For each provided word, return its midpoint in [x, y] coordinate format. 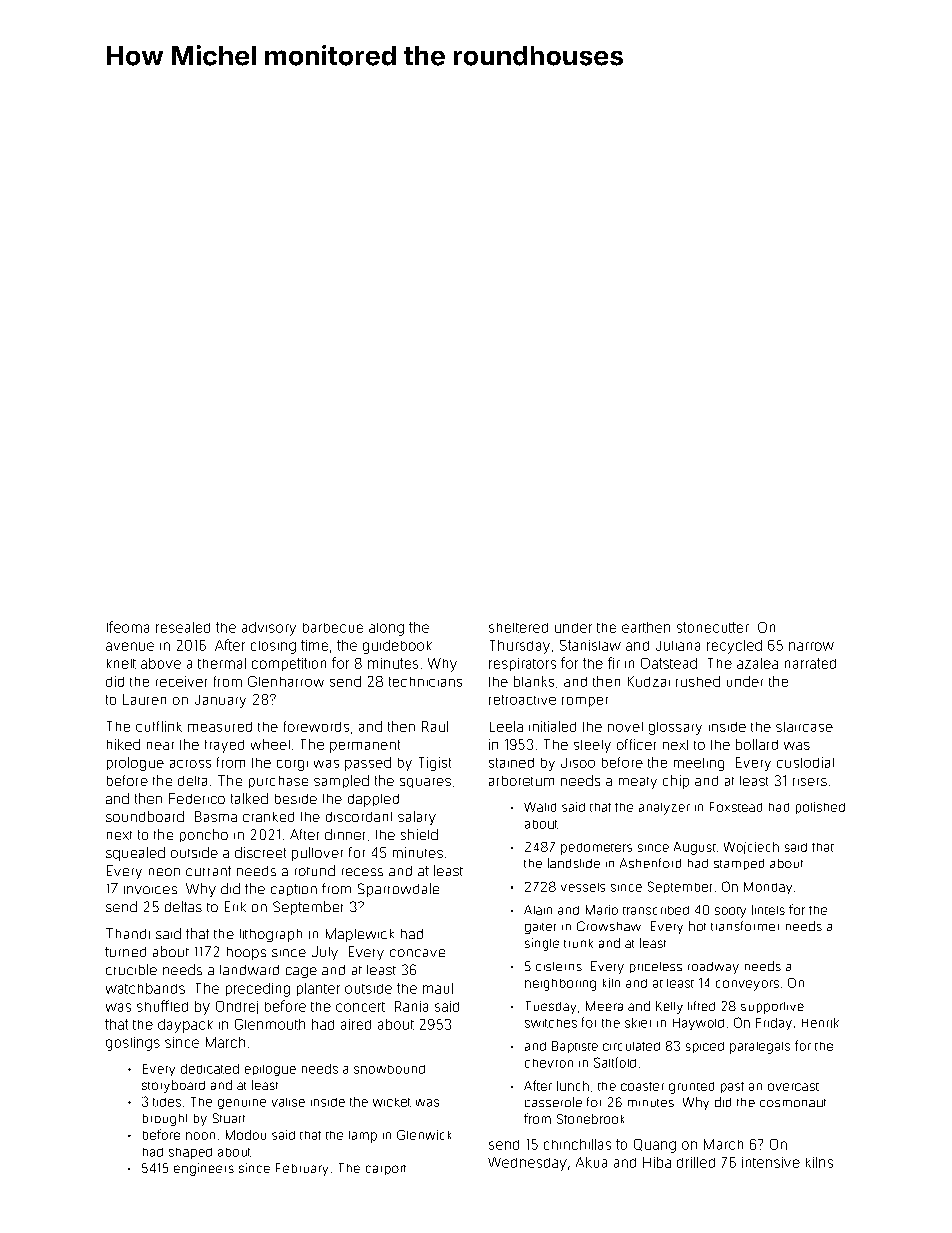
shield [419, 834]
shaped [190, 1153]
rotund [315, 870]
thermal [222, 663]
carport [386, 1170]
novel [625, 727]
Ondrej [237, 1007]
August [695, 848]
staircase [804, 727]
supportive [772, 1008]
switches [551, 1023]
